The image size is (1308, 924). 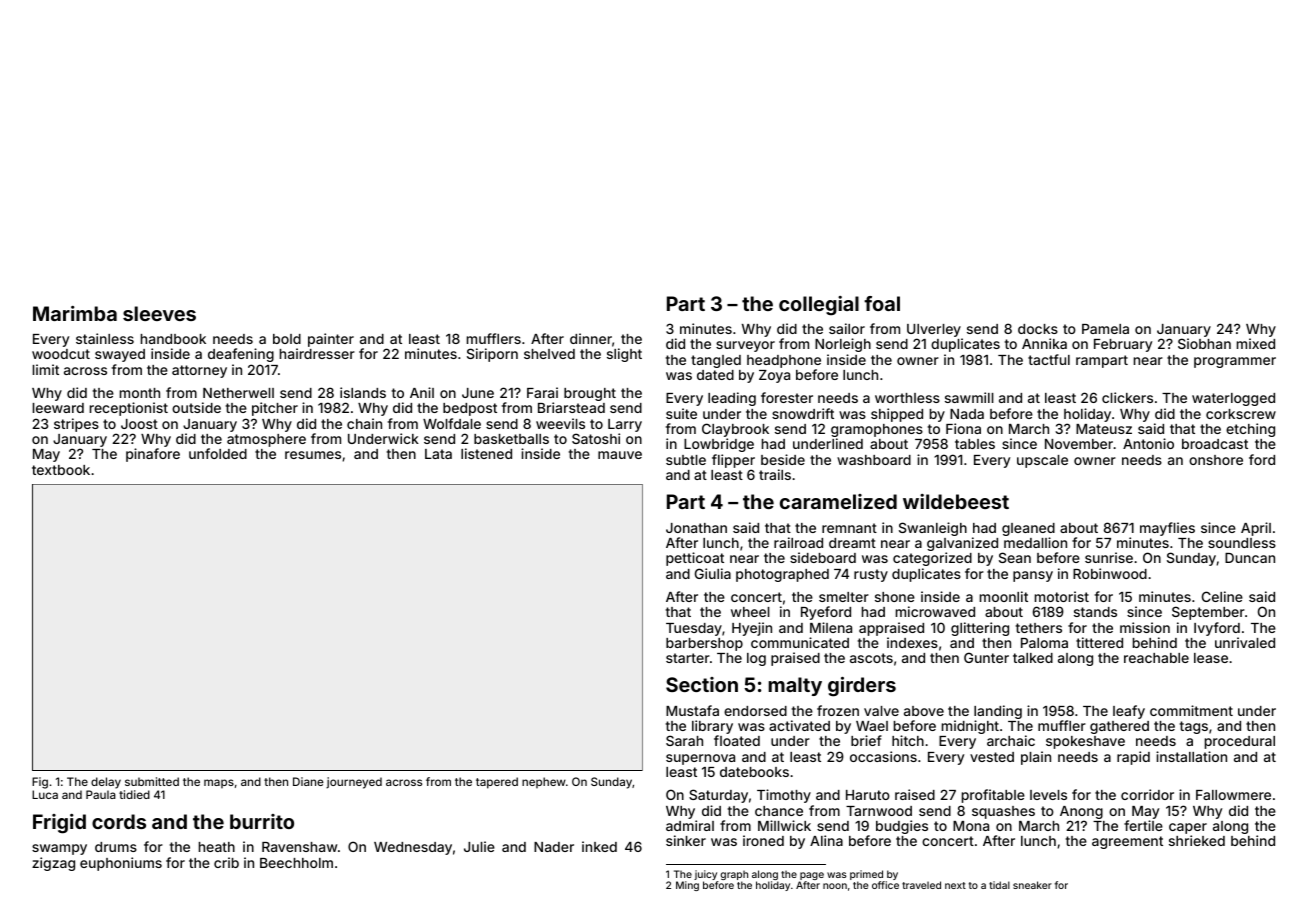 I want to click on Sarah, so click(x=684, y=740).
